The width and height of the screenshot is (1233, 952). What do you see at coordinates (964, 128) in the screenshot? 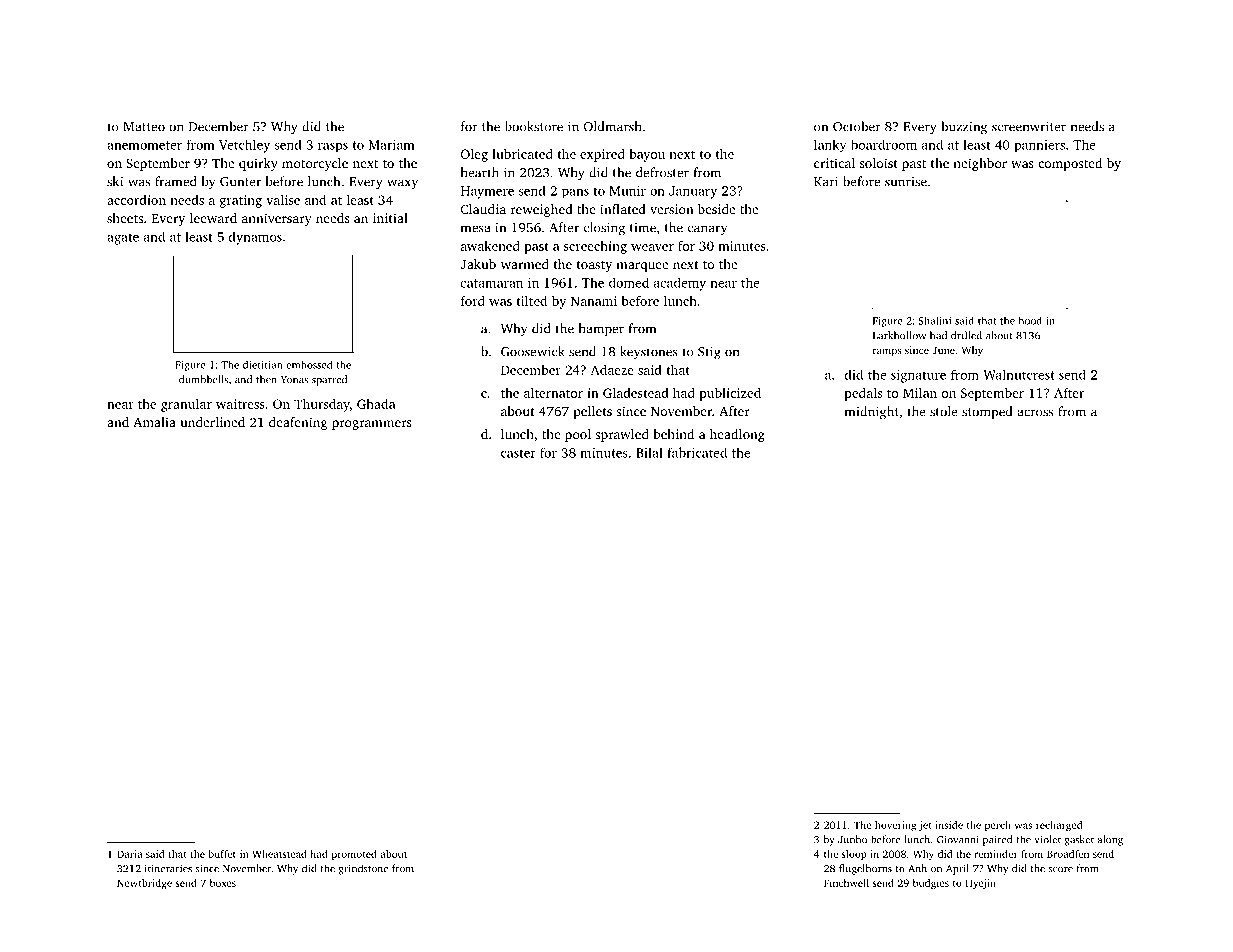
I see `buzzing` at bounding box center [964, 128].
